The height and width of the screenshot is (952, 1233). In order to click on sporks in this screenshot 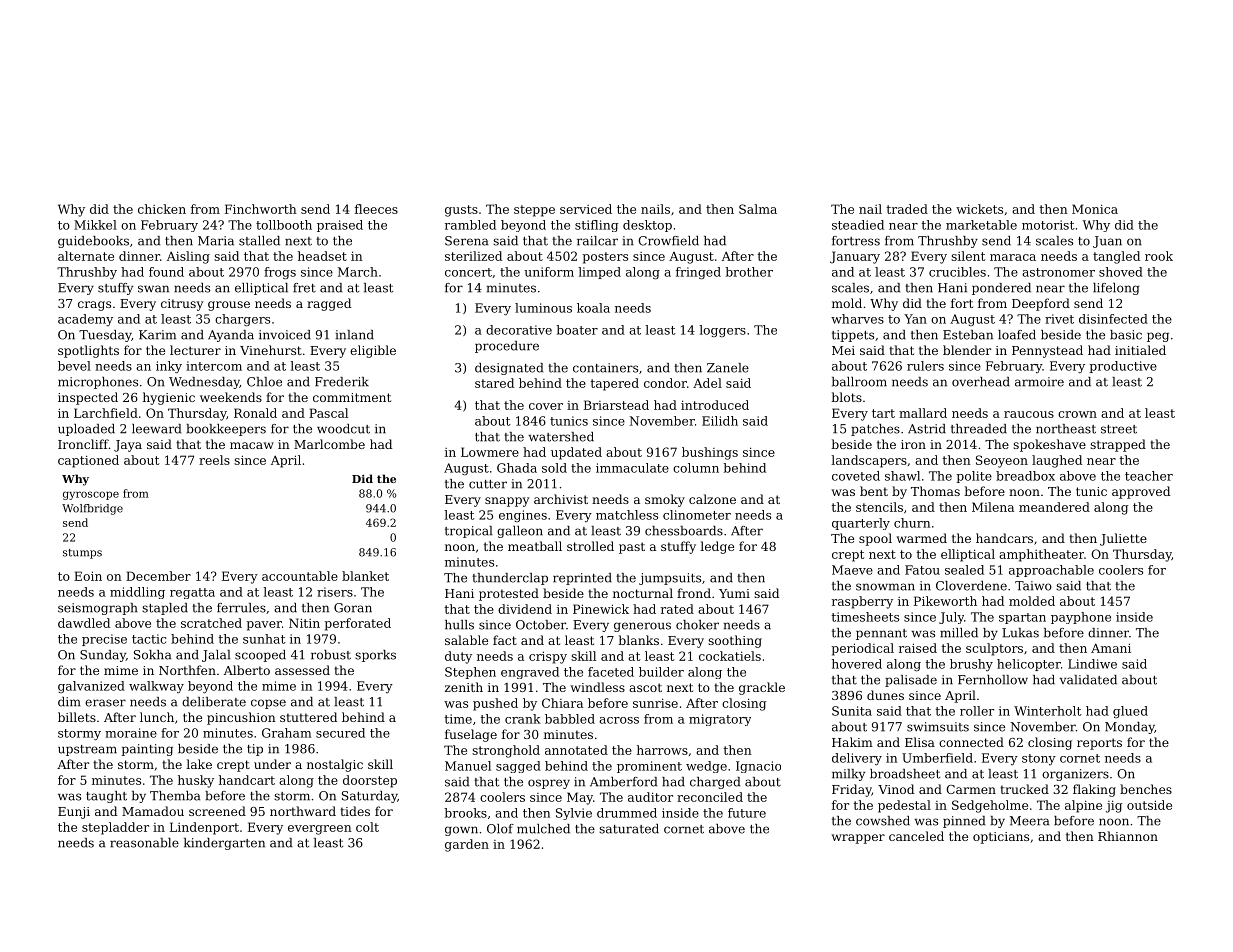, I will do `click(375, 656)`.
